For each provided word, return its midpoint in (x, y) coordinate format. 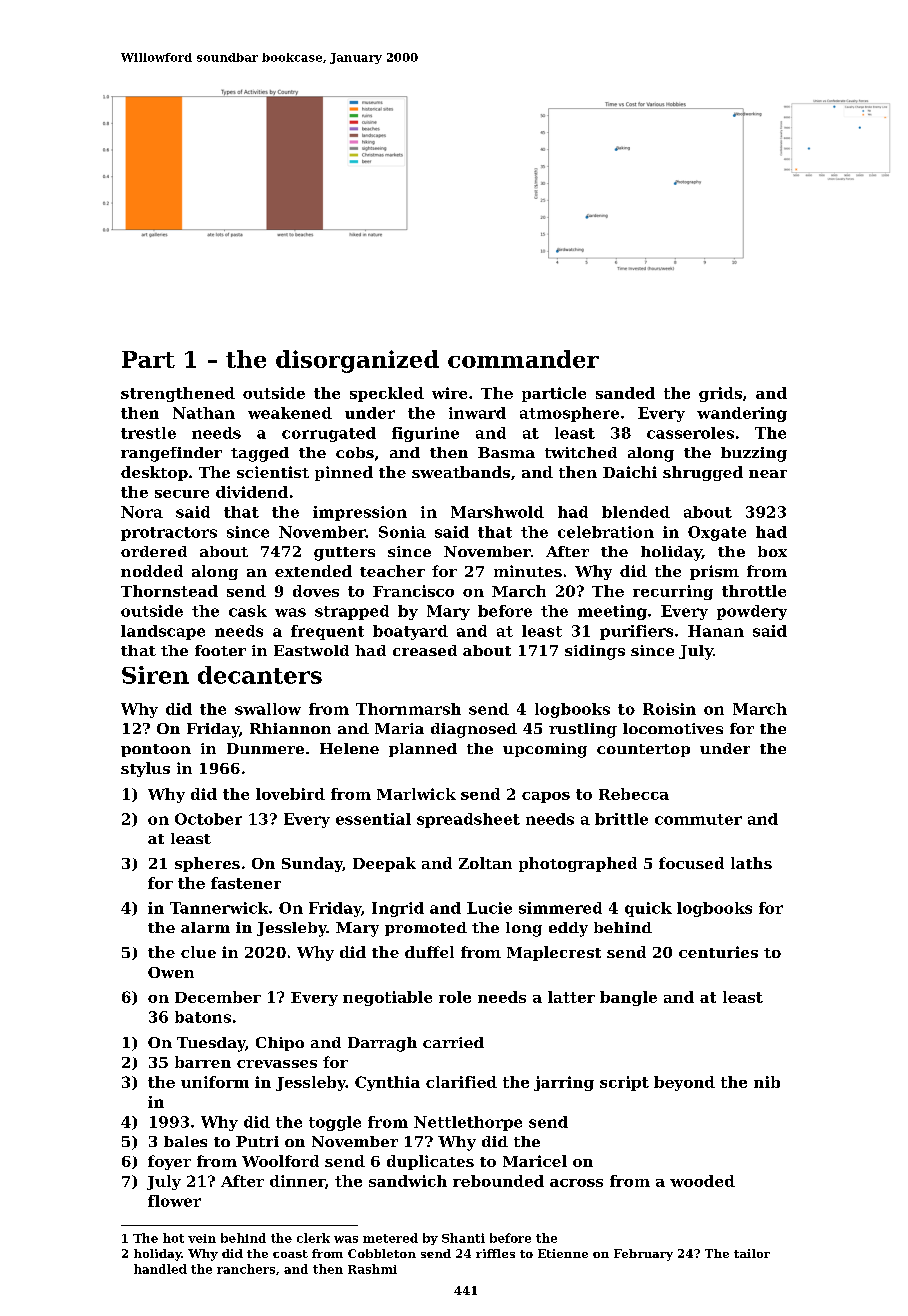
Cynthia (387, 1083)
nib (767, 1082)
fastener (246, 883)
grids (720, 394)
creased (425, 650)
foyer (169, 1162)
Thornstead (169, 591)
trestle (148, 433)
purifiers (636, 632)
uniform (215, 1082)
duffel (429, 952)
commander (523, 359)
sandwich (408, 1181)
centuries (718, 952)
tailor (752, 1253)
